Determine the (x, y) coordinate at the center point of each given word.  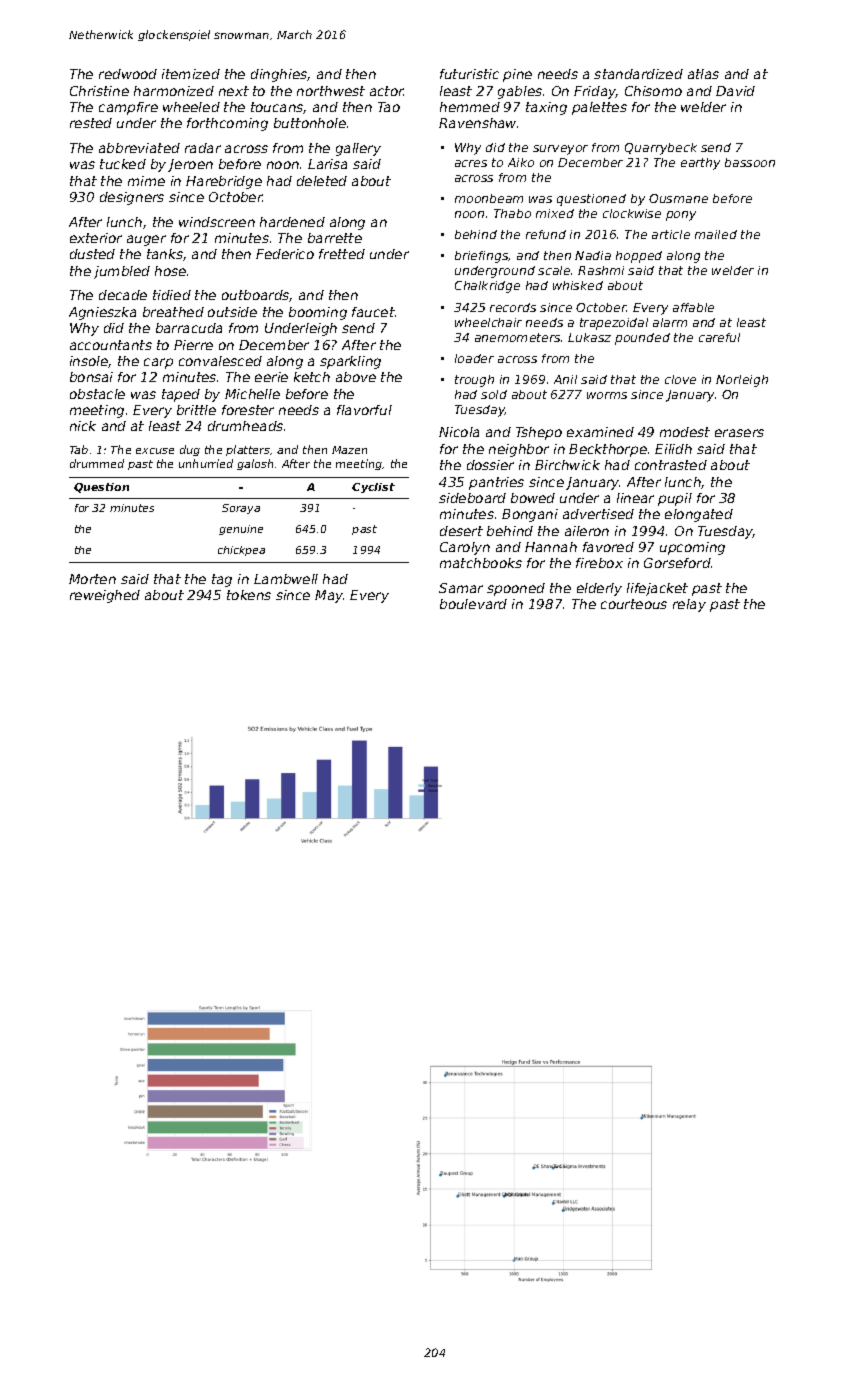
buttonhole (310, 123)
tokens (249, 595)
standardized (638, 74)
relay (689, 605)
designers (132, 198)
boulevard (473, 604)
